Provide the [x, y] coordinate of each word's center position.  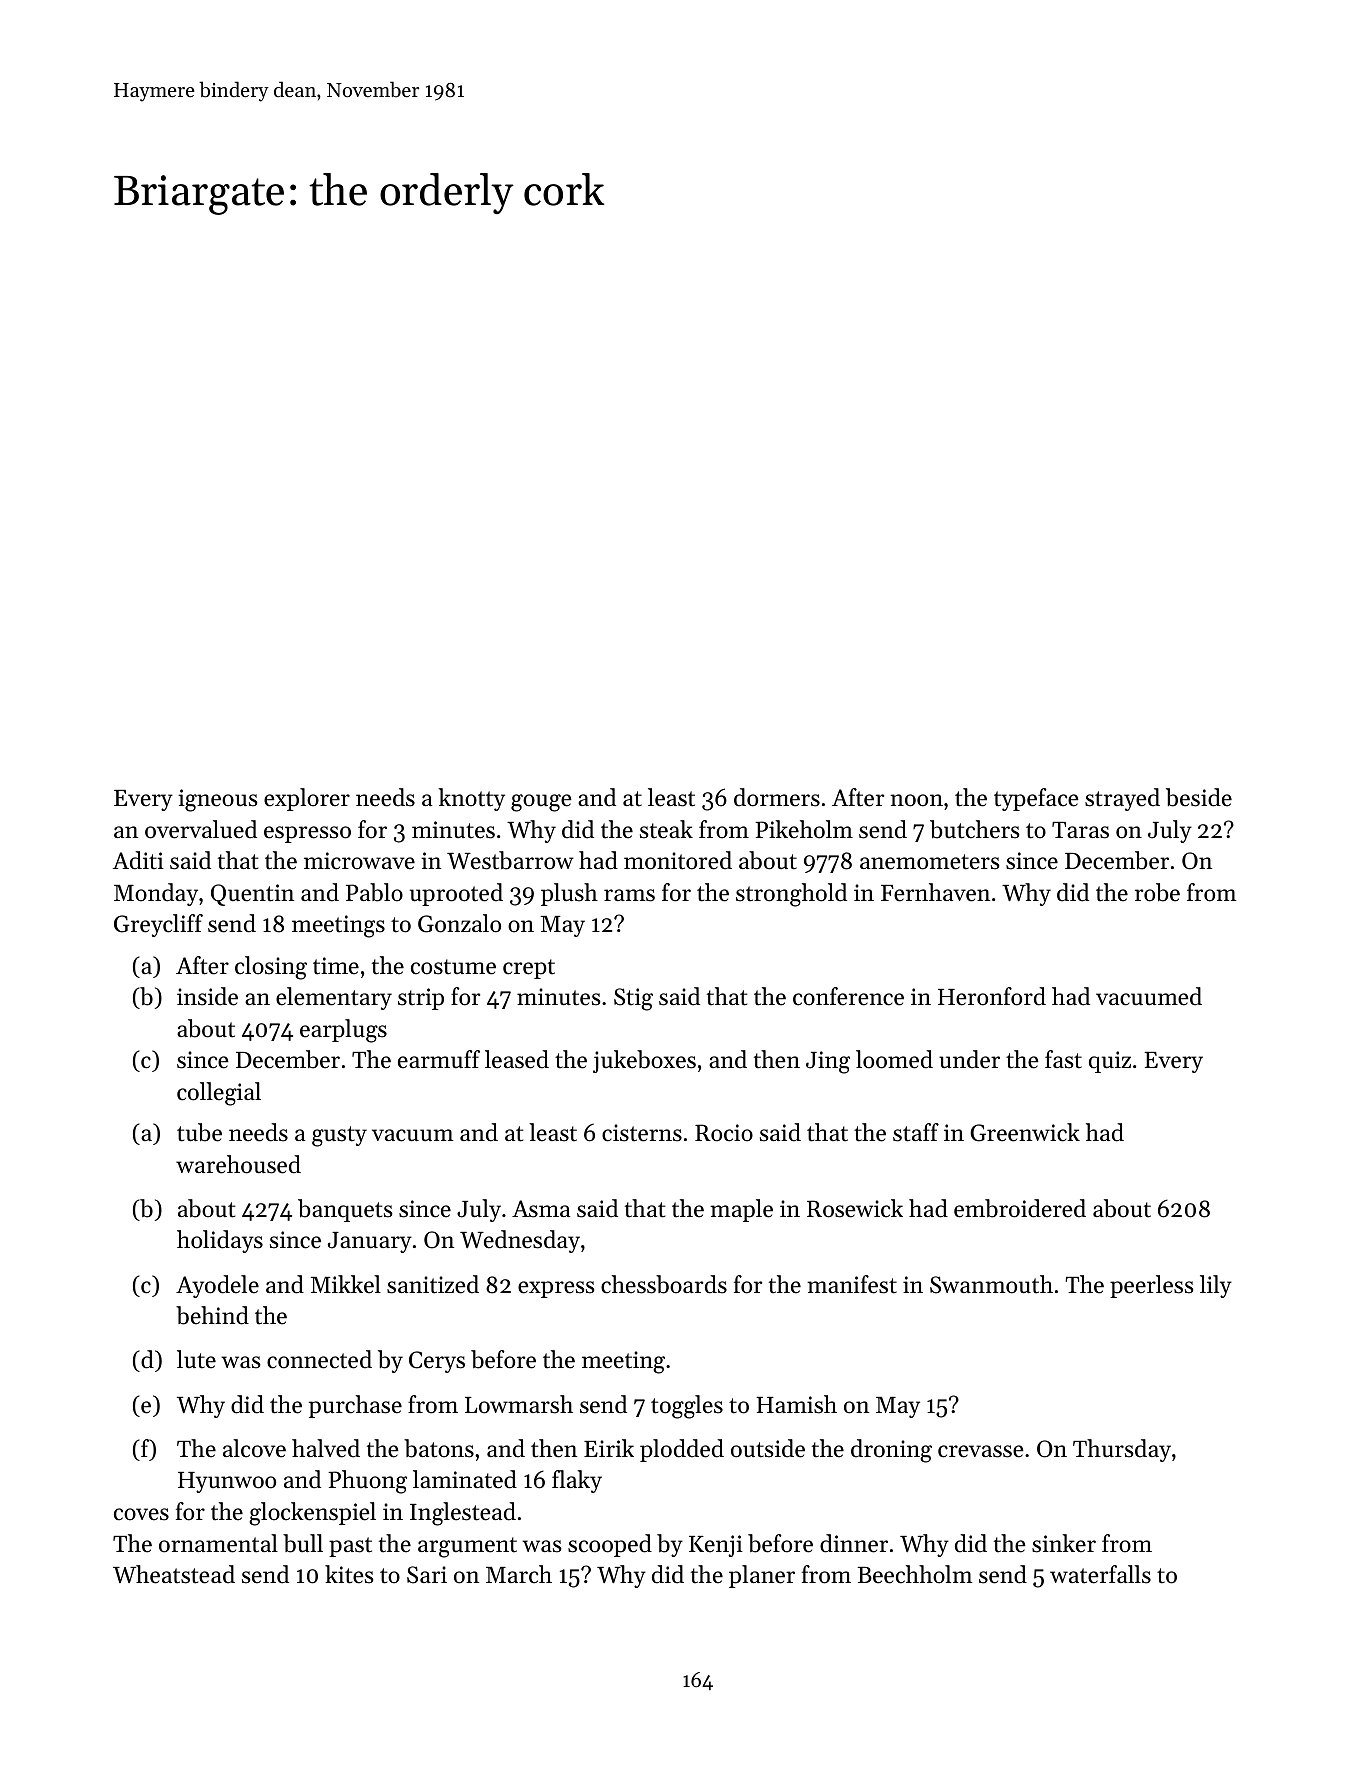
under [969, 1059]
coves [141, 1514]
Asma [541, 1209]
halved [326, 1448]
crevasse [981, 1451]
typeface [1036, 799]
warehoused [238, 1164]
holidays [220, 1241]
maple [741, 1210]
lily [1216, 1286]
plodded [682, 1450]
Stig [633, 999]
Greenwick [1025, 1132]
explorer [307, 799]
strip [421, 999]
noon [916, 800]
